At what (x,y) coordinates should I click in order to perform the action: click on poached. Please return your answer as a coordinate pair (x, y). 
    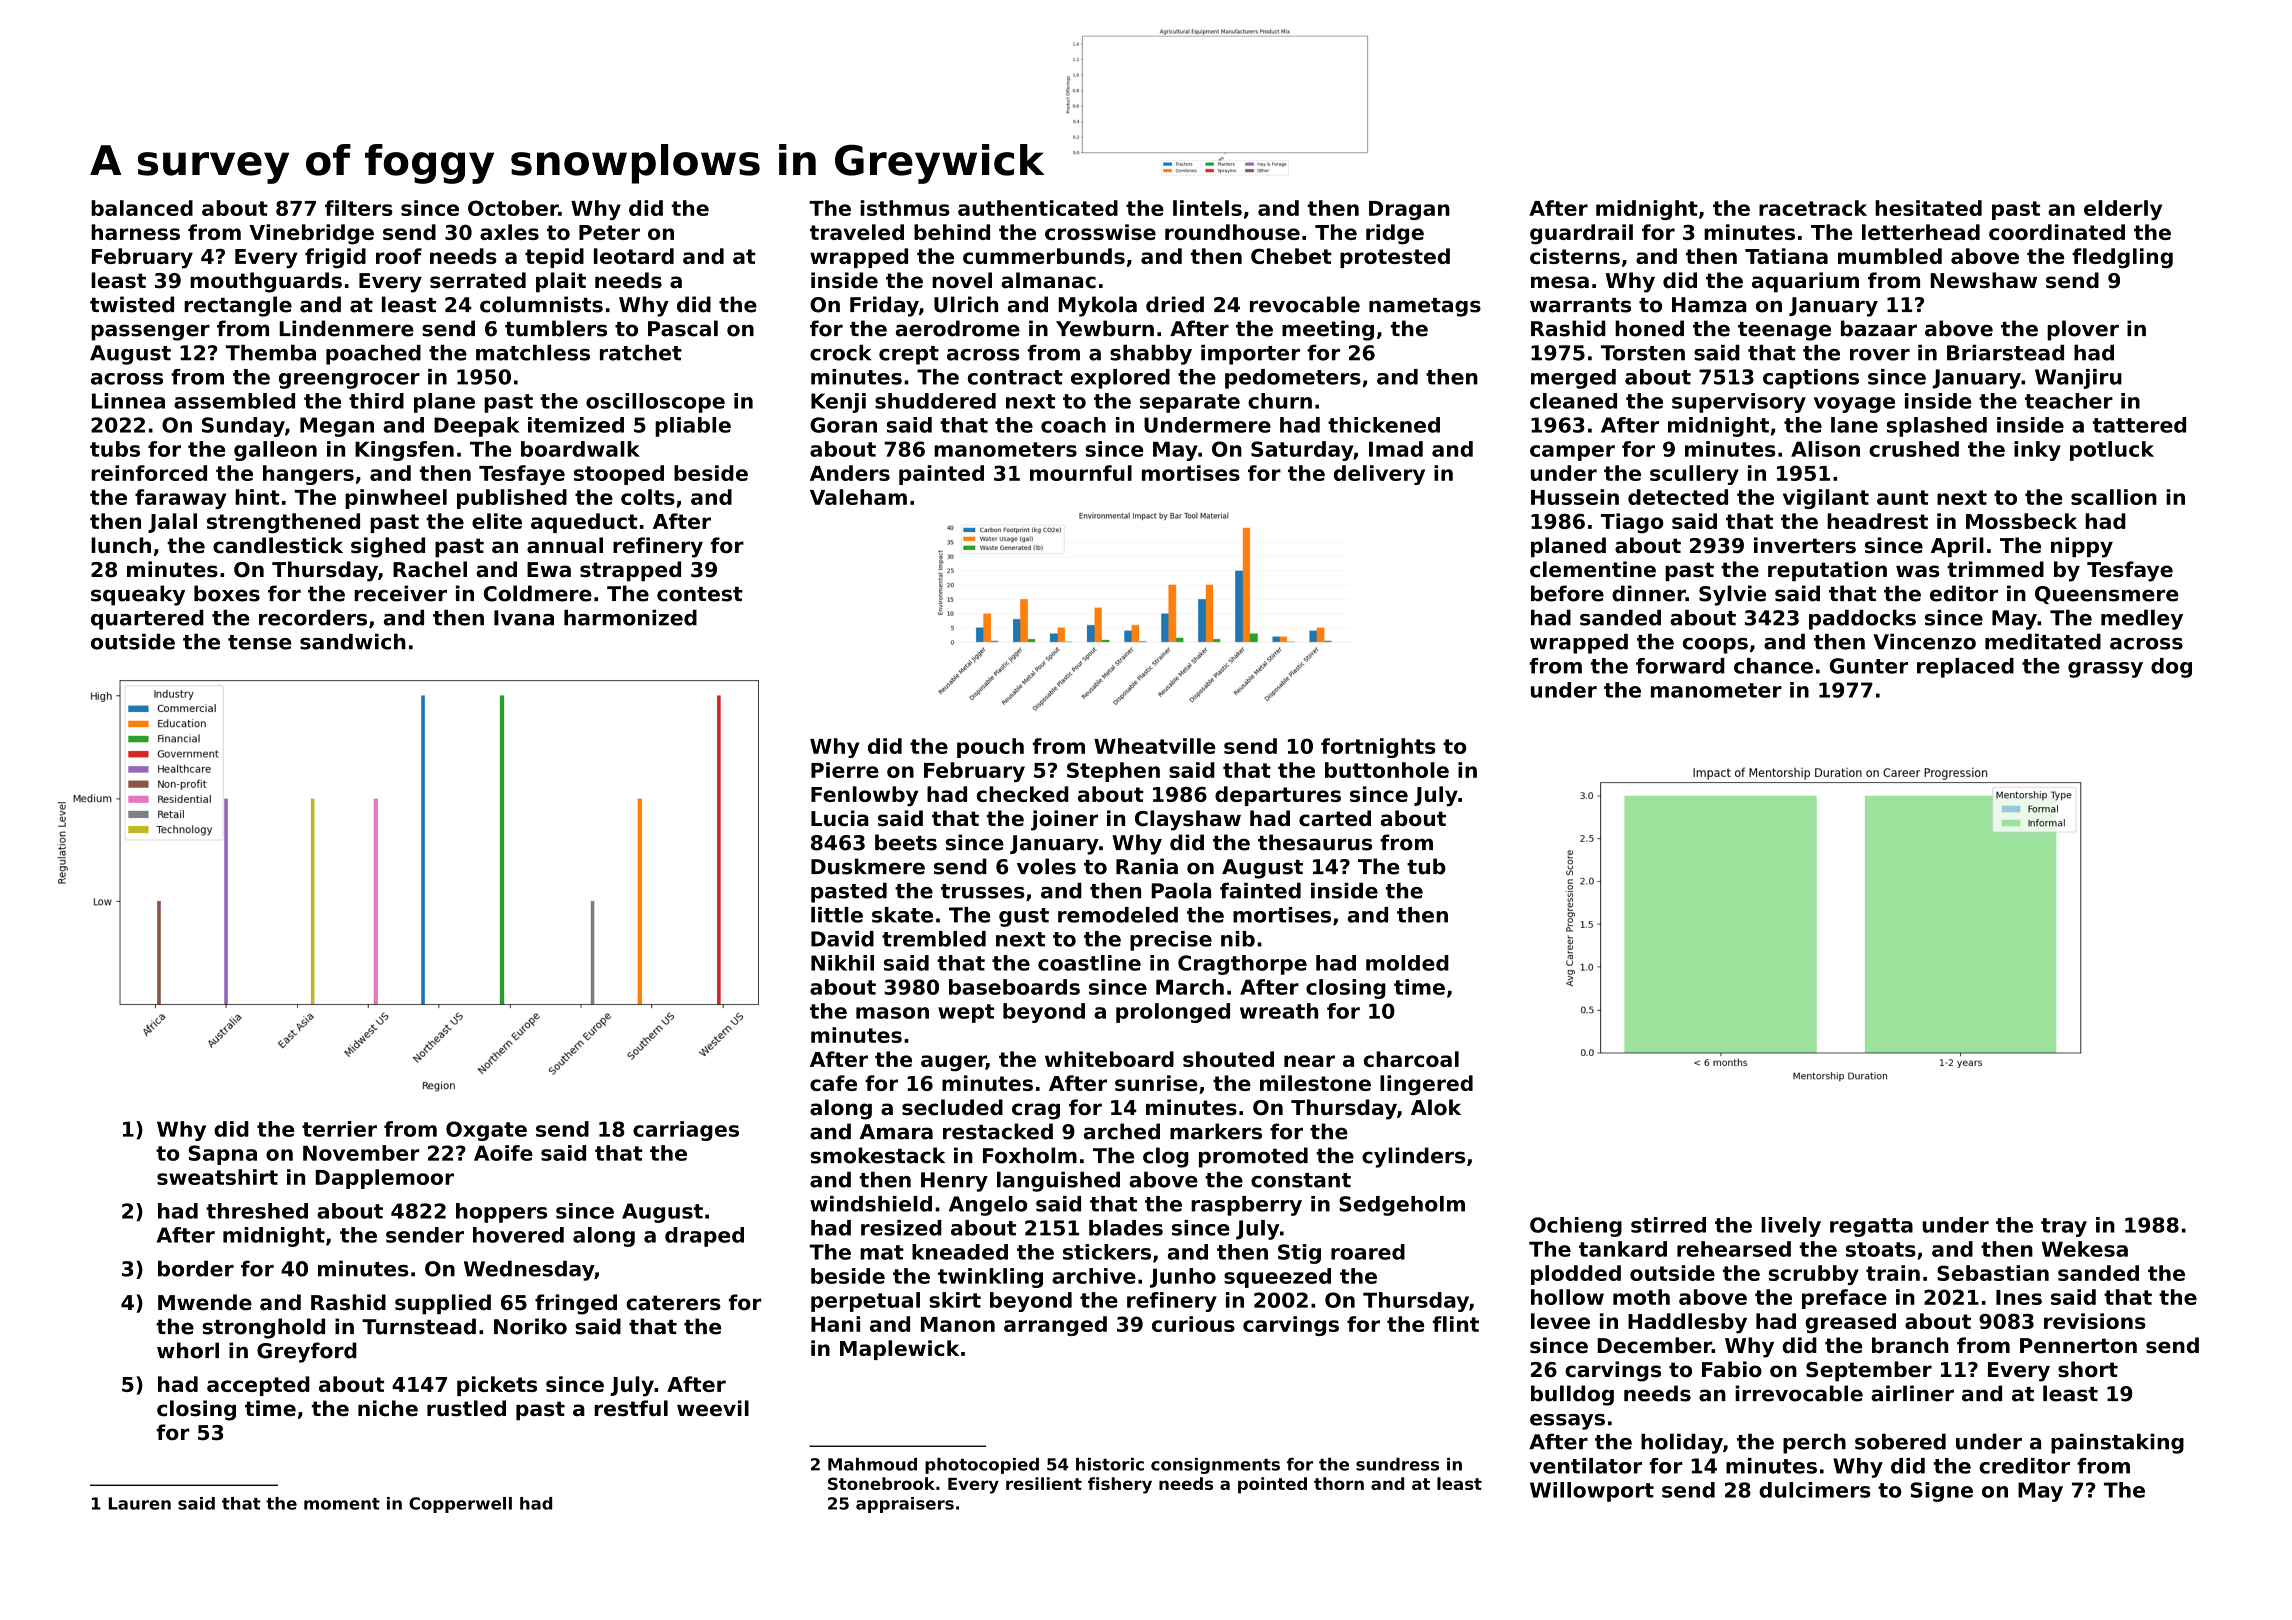
    Looking at the image, I should click on (373, 354).
